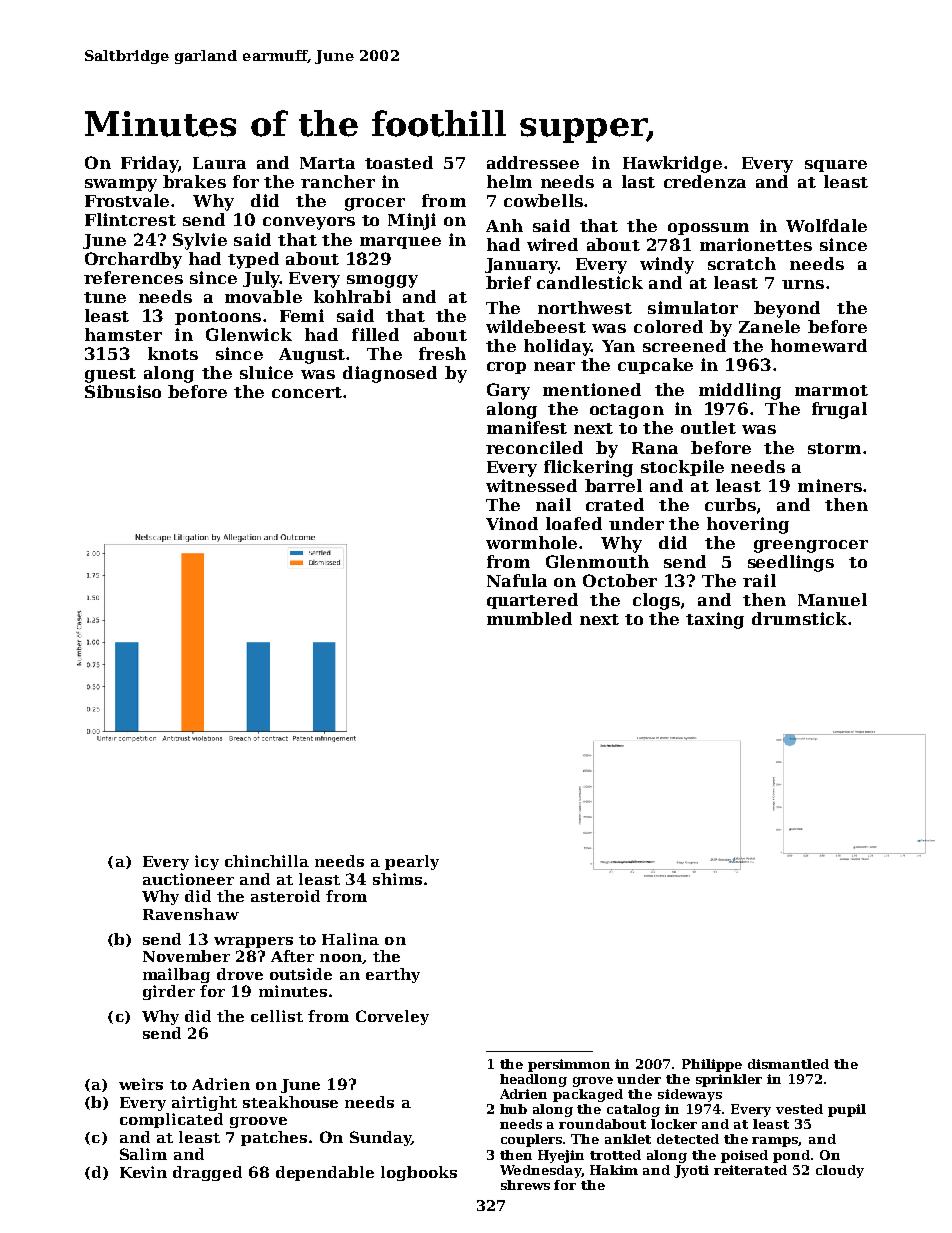  What do you see at coordinates (529, 618) in the screenshot?
I see `mumbled` at bounding box center [529, 618].
